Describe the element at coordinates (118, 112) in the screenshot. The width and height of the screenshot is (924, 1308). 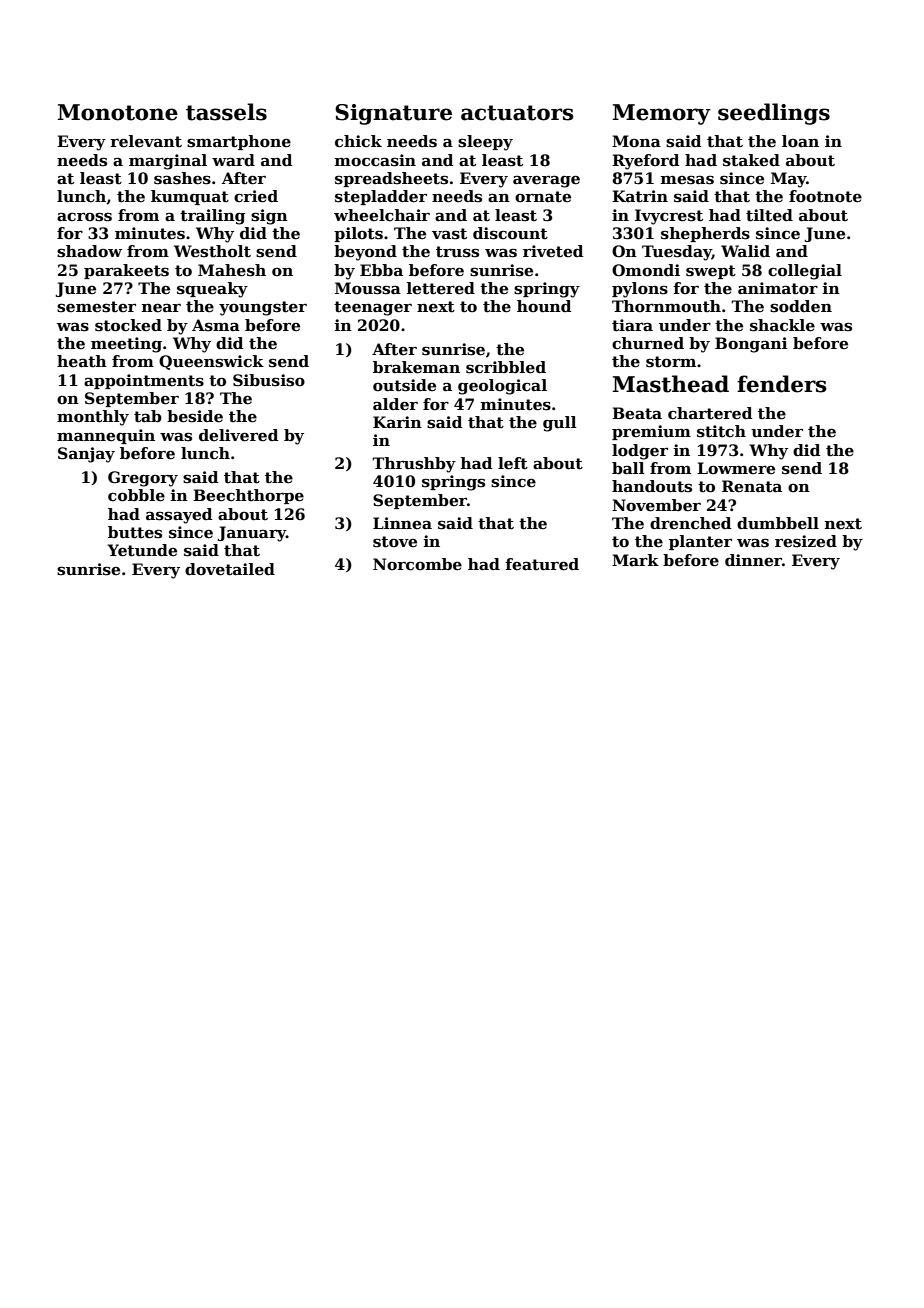
I see `Monotone` at that location.
